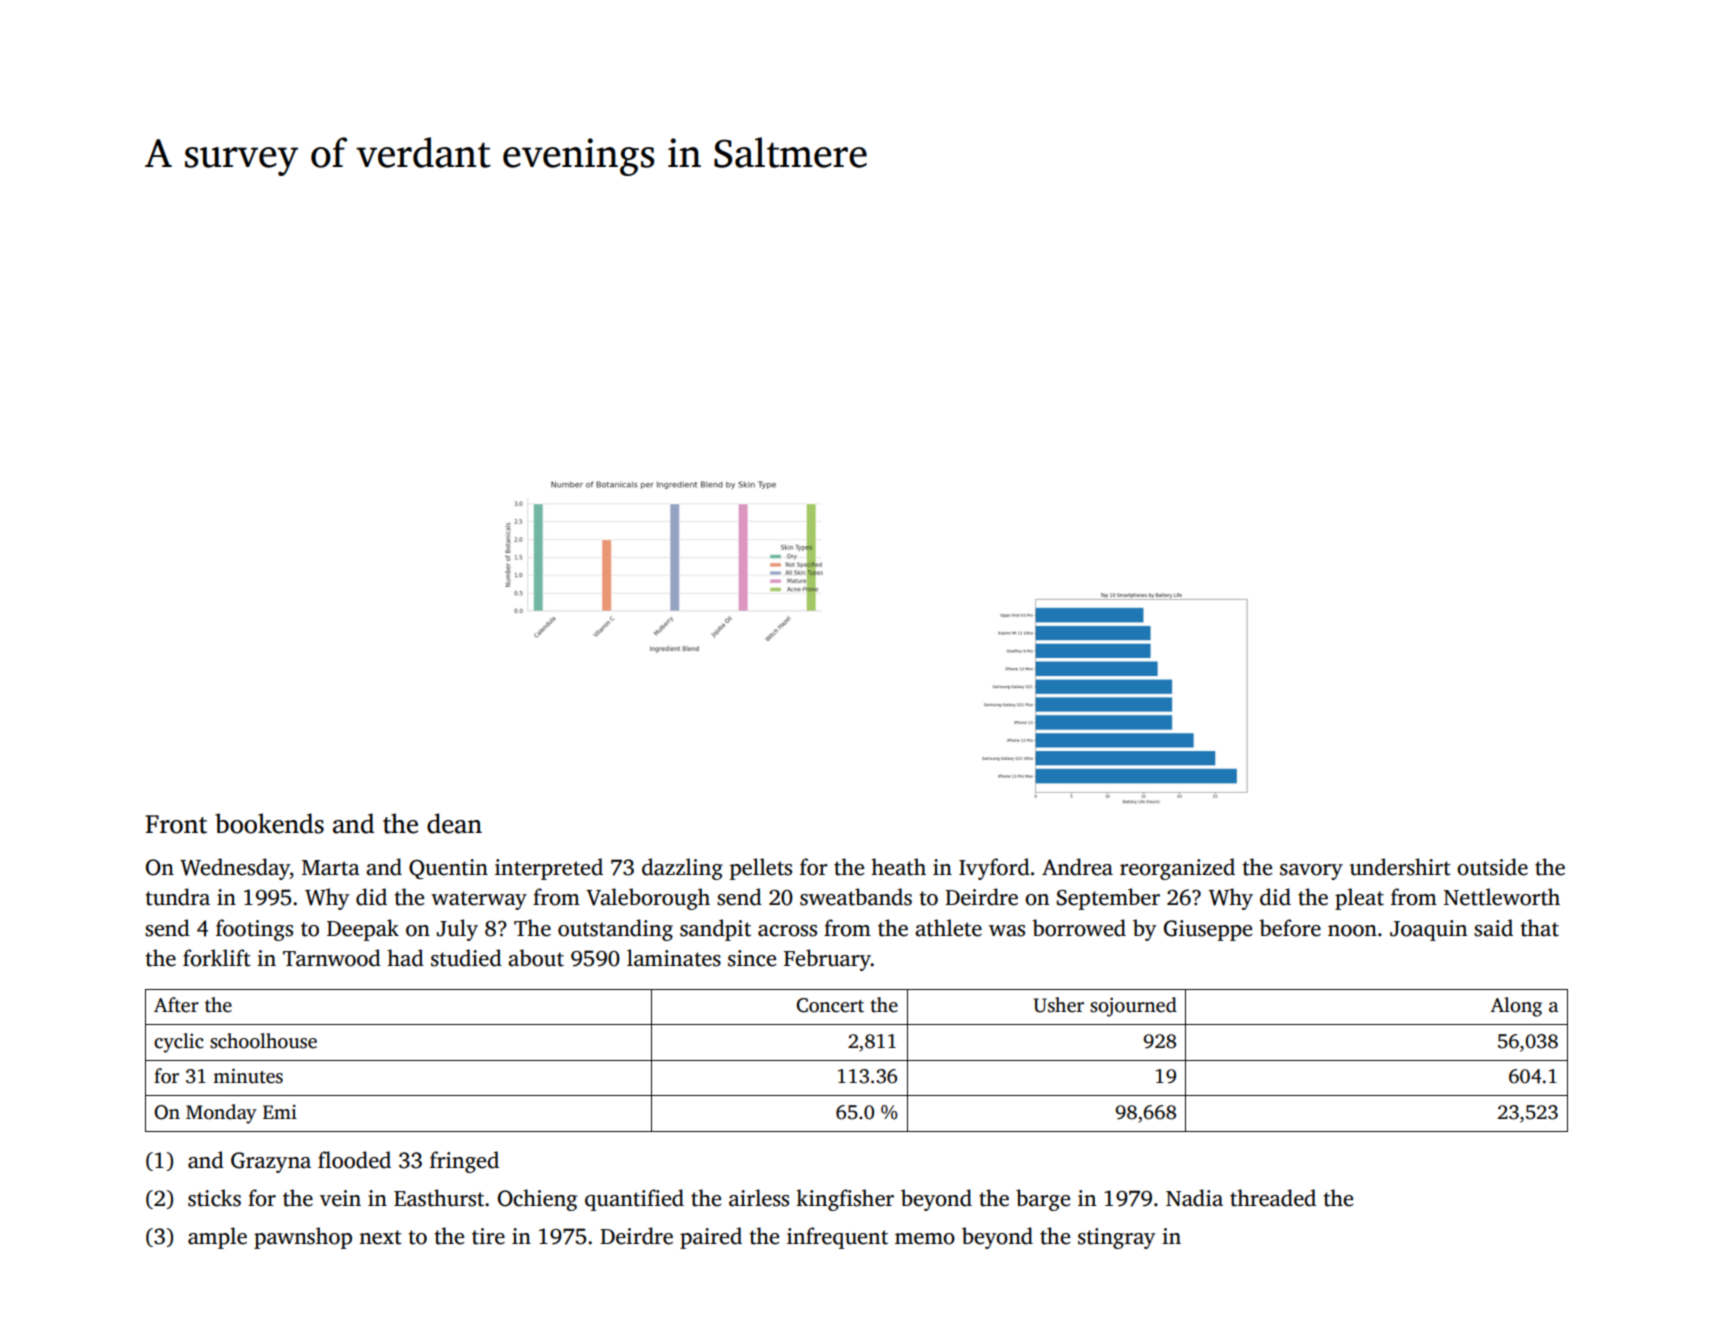  Describe the element at coordinates (269, 823) in the screenshot. I see `bookends` at that location.
